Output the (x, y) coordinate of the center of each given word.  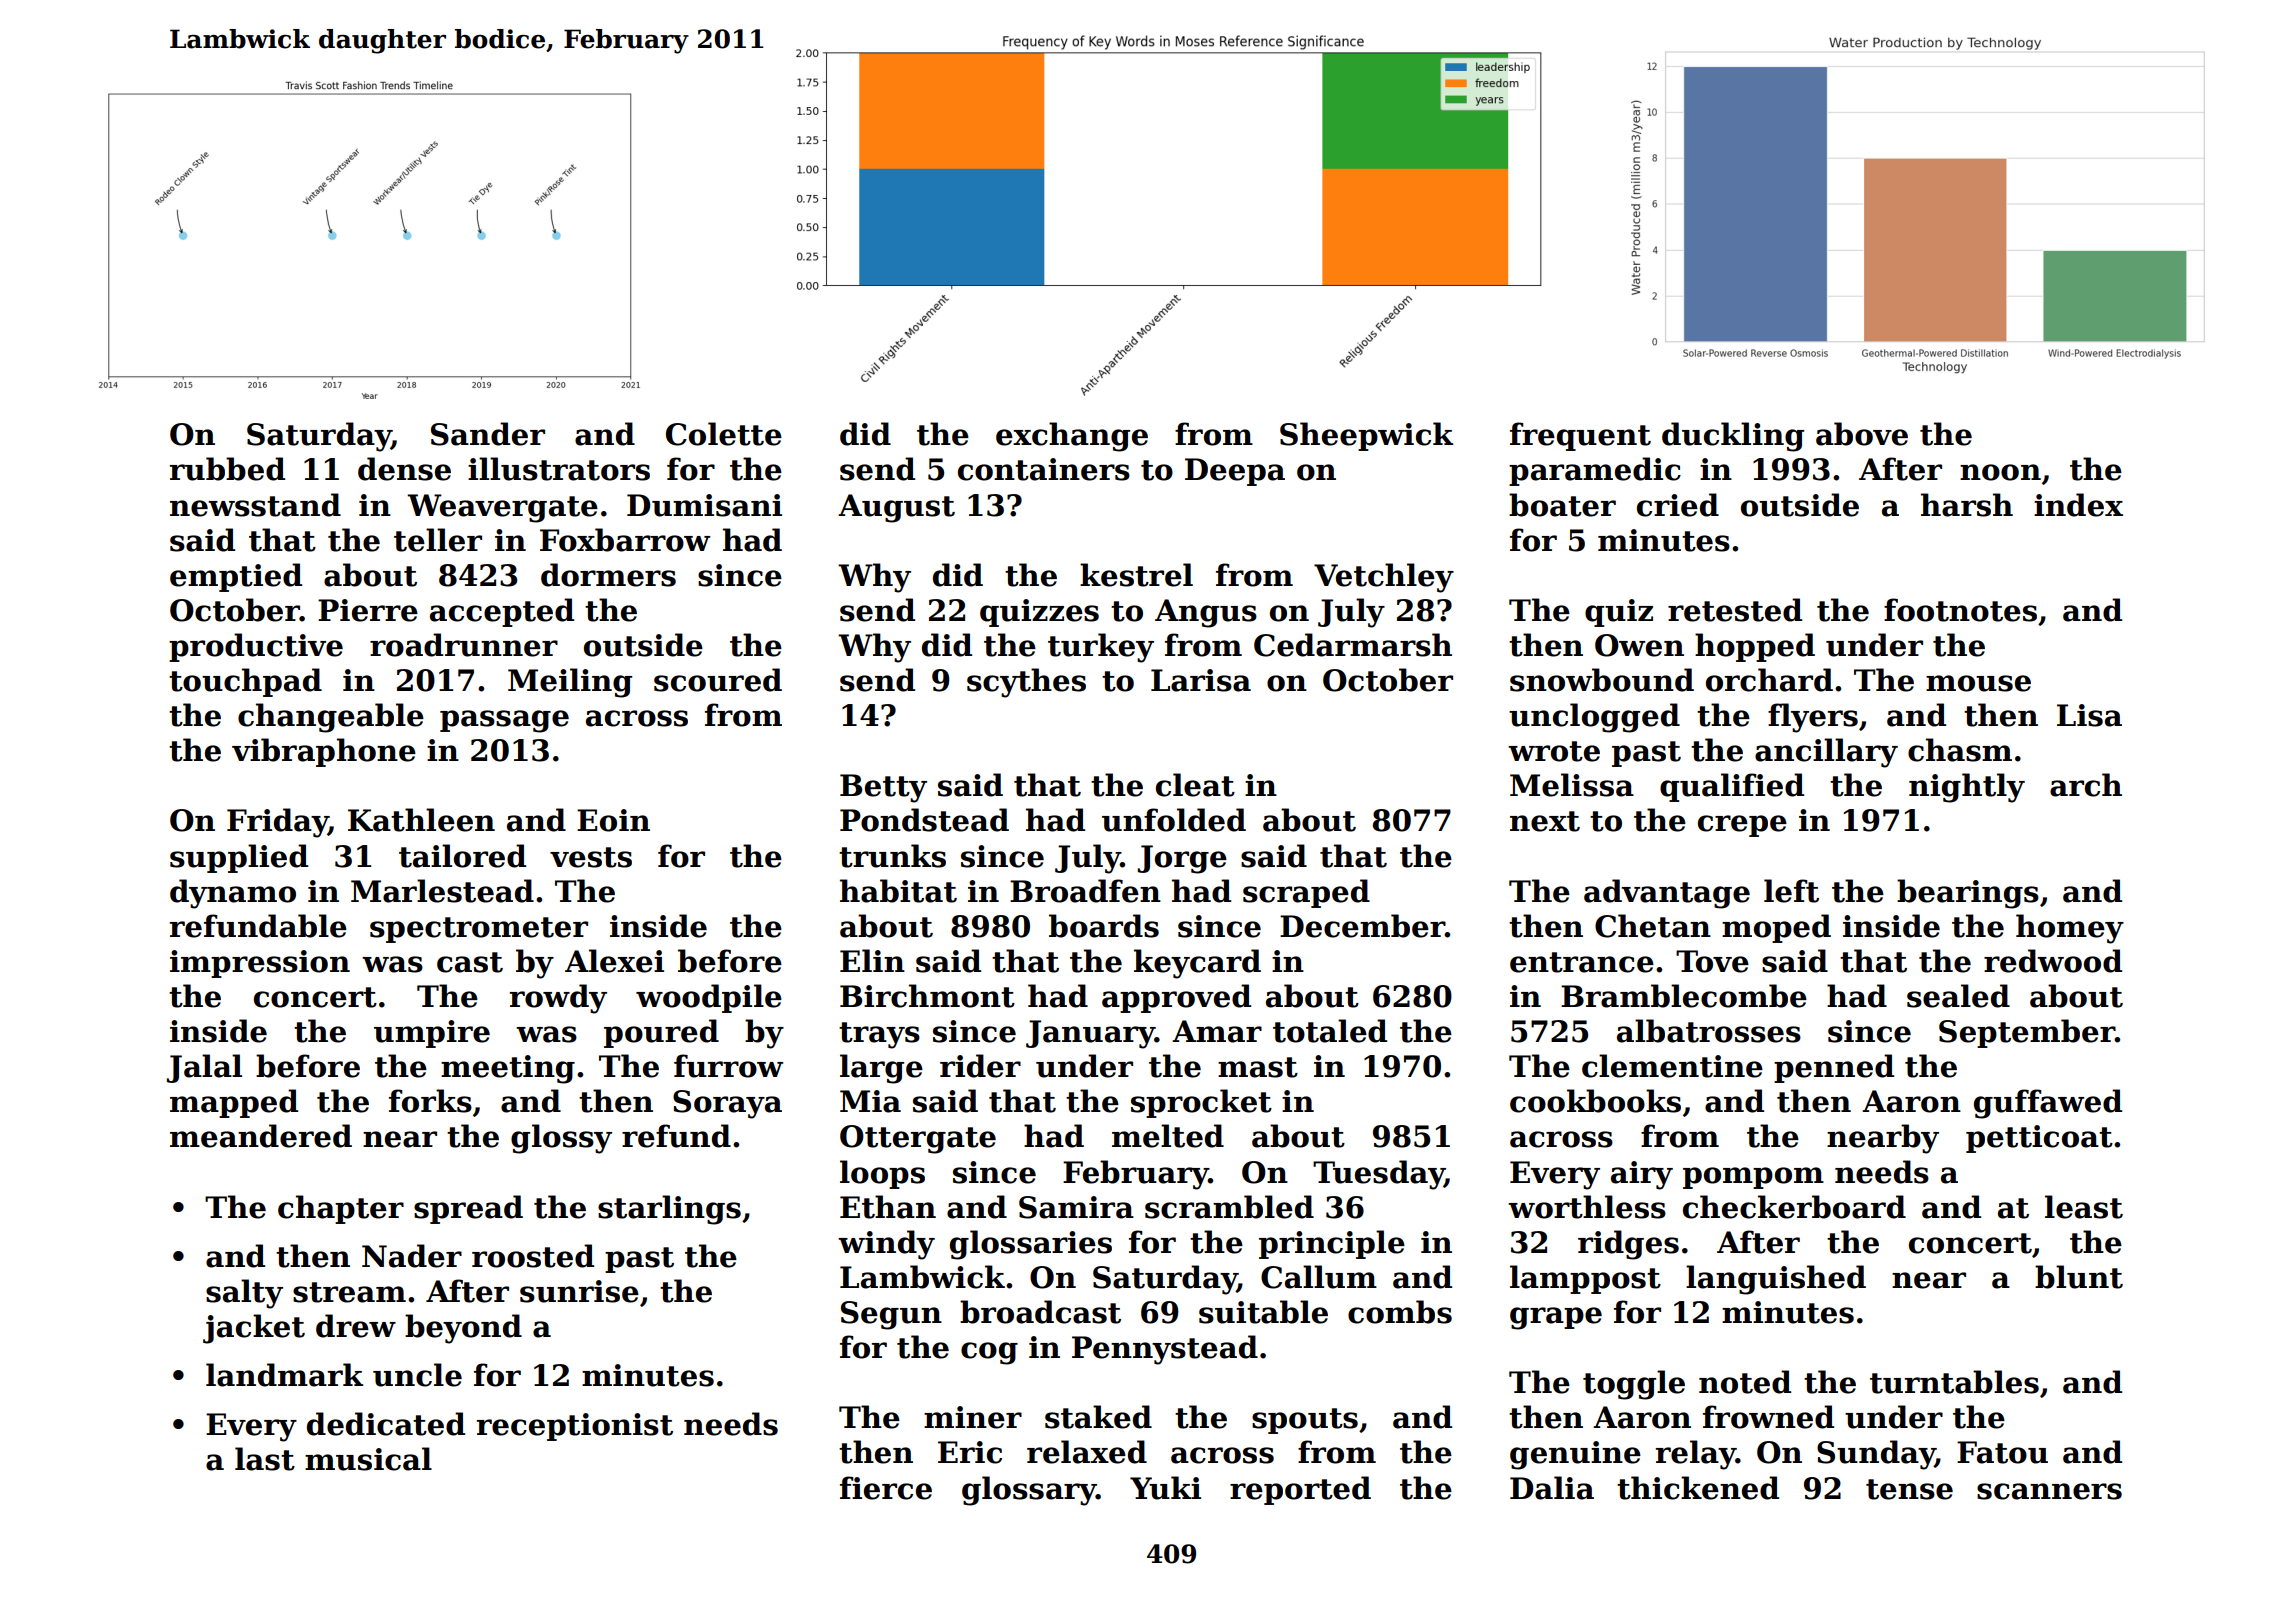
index (2078, 505)
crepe (1742, 826)
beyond (463, 1329)
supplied (239, 858)
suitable (1263, 1312)
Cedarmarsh (1353, 645)
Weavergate (502, 508)
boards (1104, 926)
